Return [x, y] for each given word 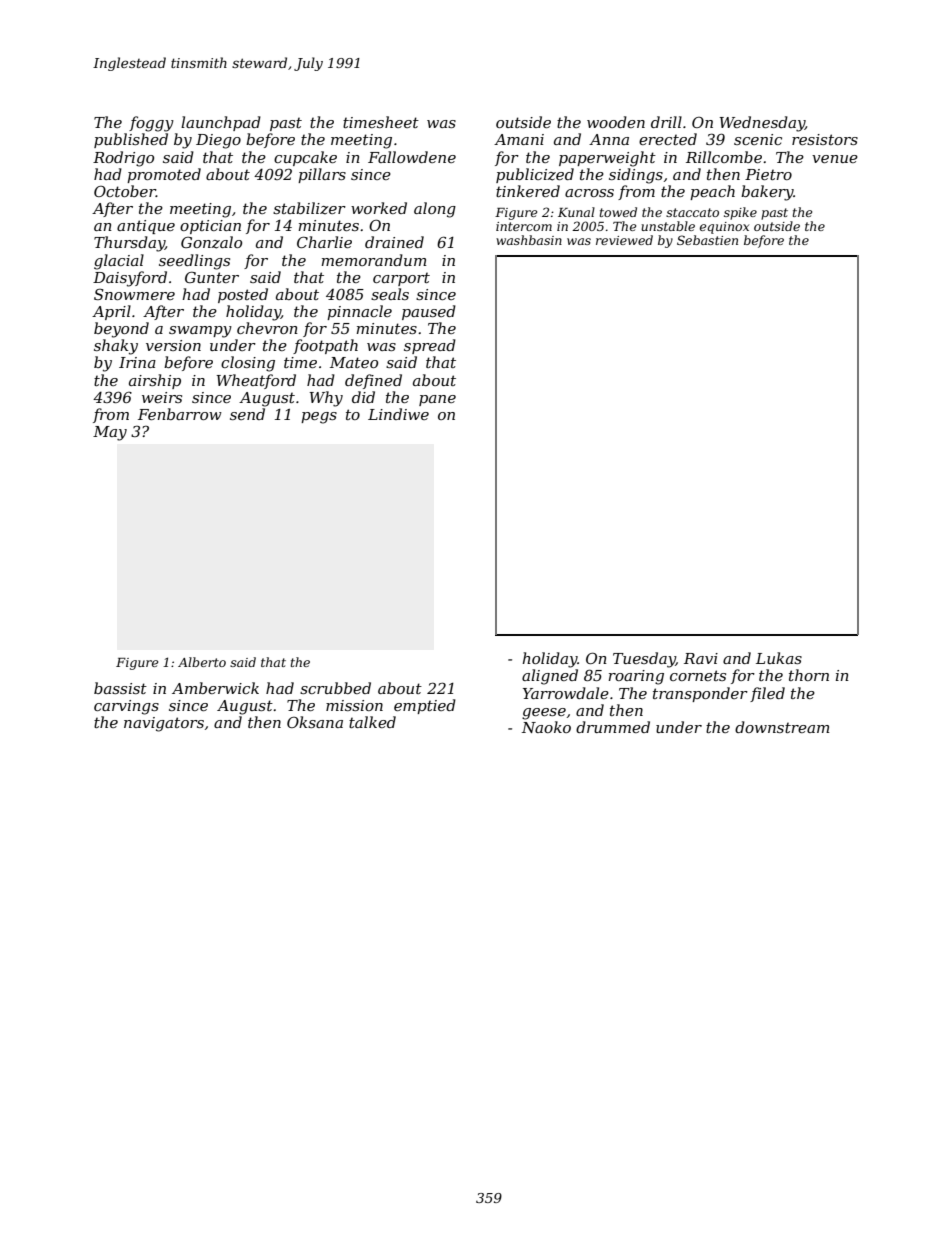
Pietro [768, 174]
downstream [782, 727]
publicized [535, 175]
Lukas [779, 658]
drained [394, 242]
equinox [724, 228]
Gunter [212, 277]
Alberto [202, 662]
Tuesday [644, 660]
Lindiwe [398, 414]
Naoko [546, 727]
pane [437, 400]
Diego [218, 141]
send [247, 414]
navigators [164, 724]
